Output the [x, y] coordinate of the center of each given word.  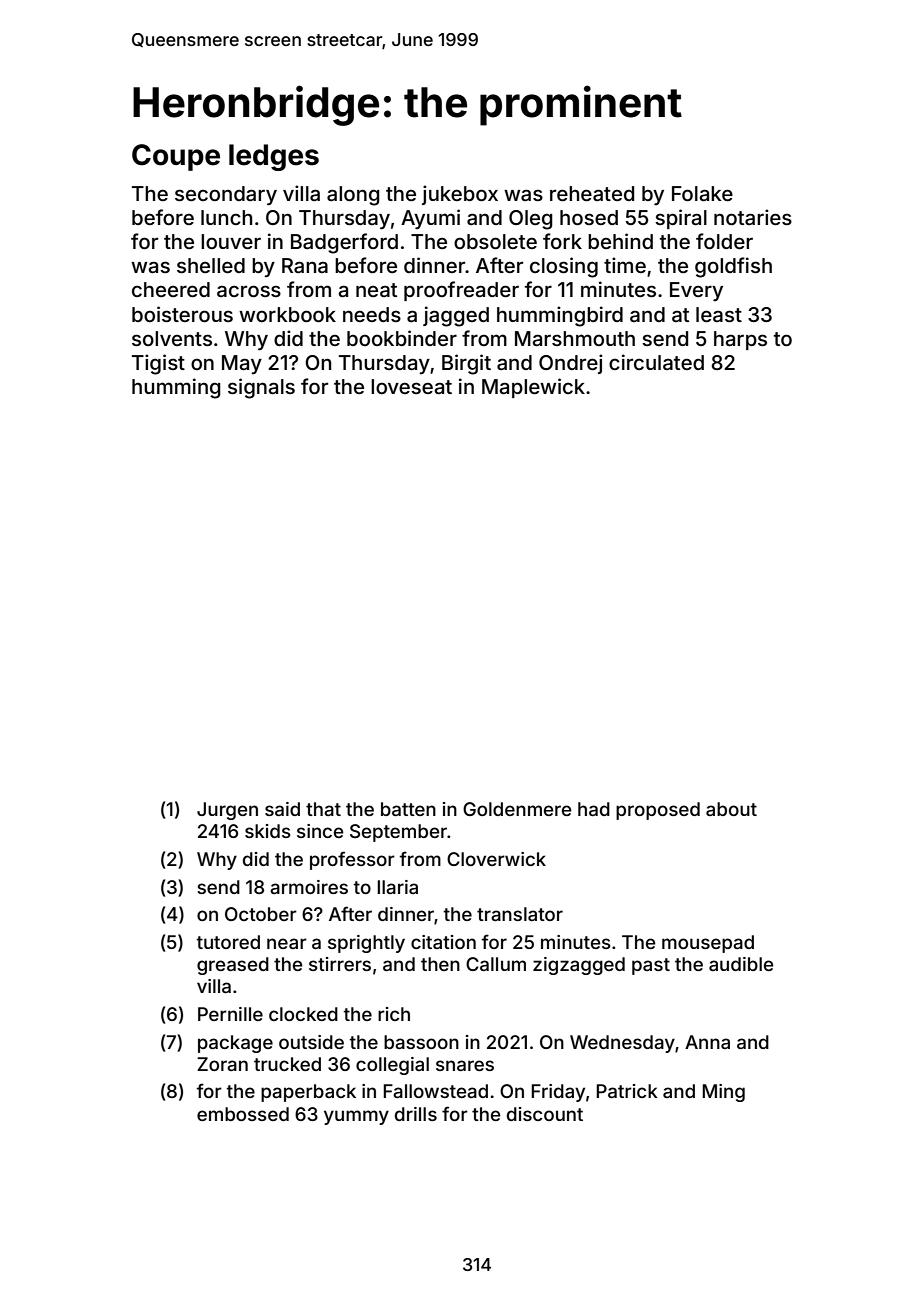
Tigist [158, 364]
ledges [274, 157]
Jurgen [227, 811]
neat [376, 290]
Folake [702, 193]
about [731, 809]
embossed [243, 1114]
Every [696, 291]
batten [408, 809]
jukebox [460, 195]
